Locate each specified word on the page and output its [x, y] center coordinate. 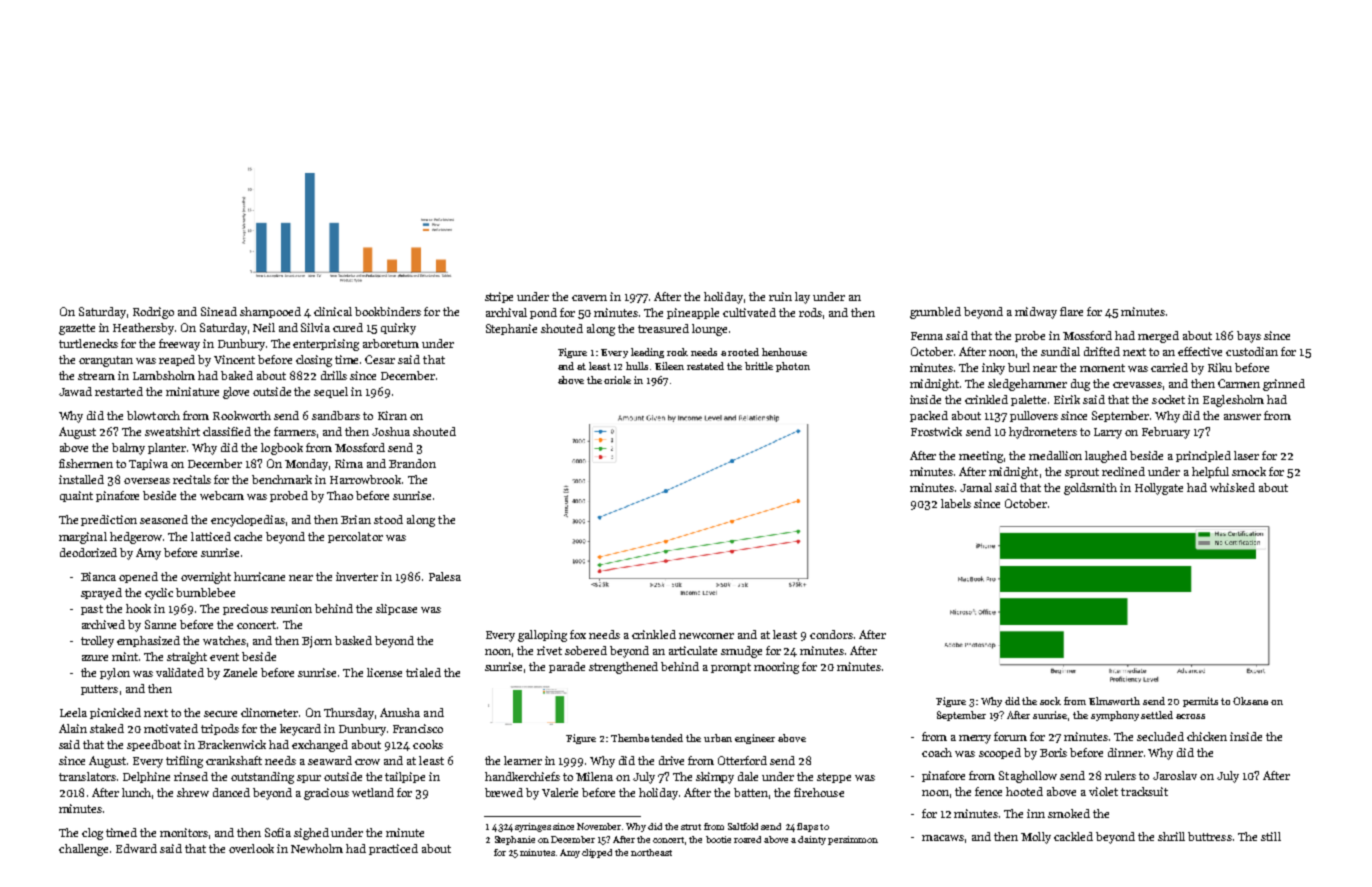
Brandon [412, 463]
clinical [333, 311]
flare [1071, 311]
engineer [755, 739]
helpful [1210, 472]
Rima [349, 463]
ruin [780, 296]
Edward [136, 848]
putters [99, 690]
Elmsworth [1114, 701]
